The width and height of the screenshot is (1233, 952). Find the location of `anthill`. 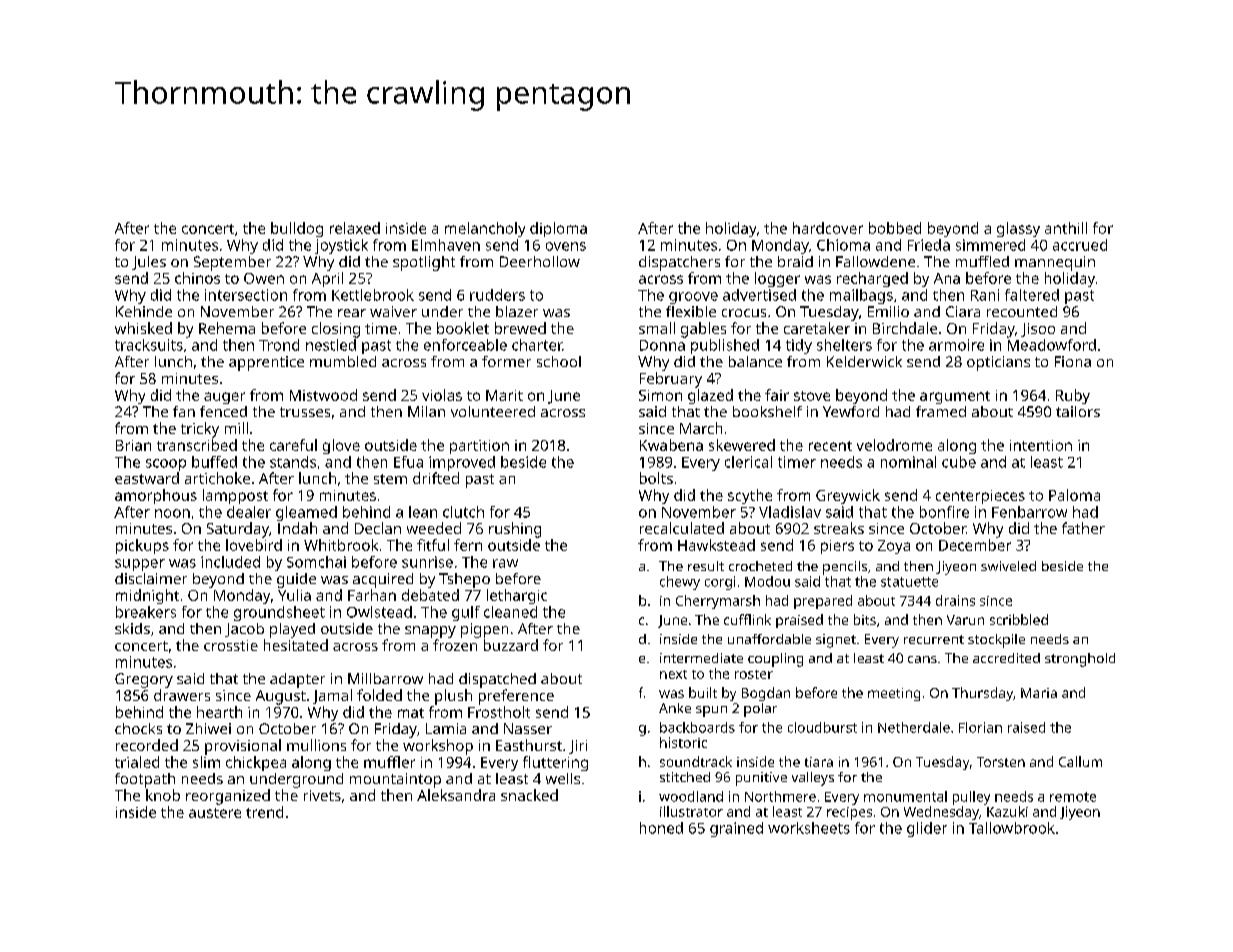

anthill is located at coordinates (1066, 228).
